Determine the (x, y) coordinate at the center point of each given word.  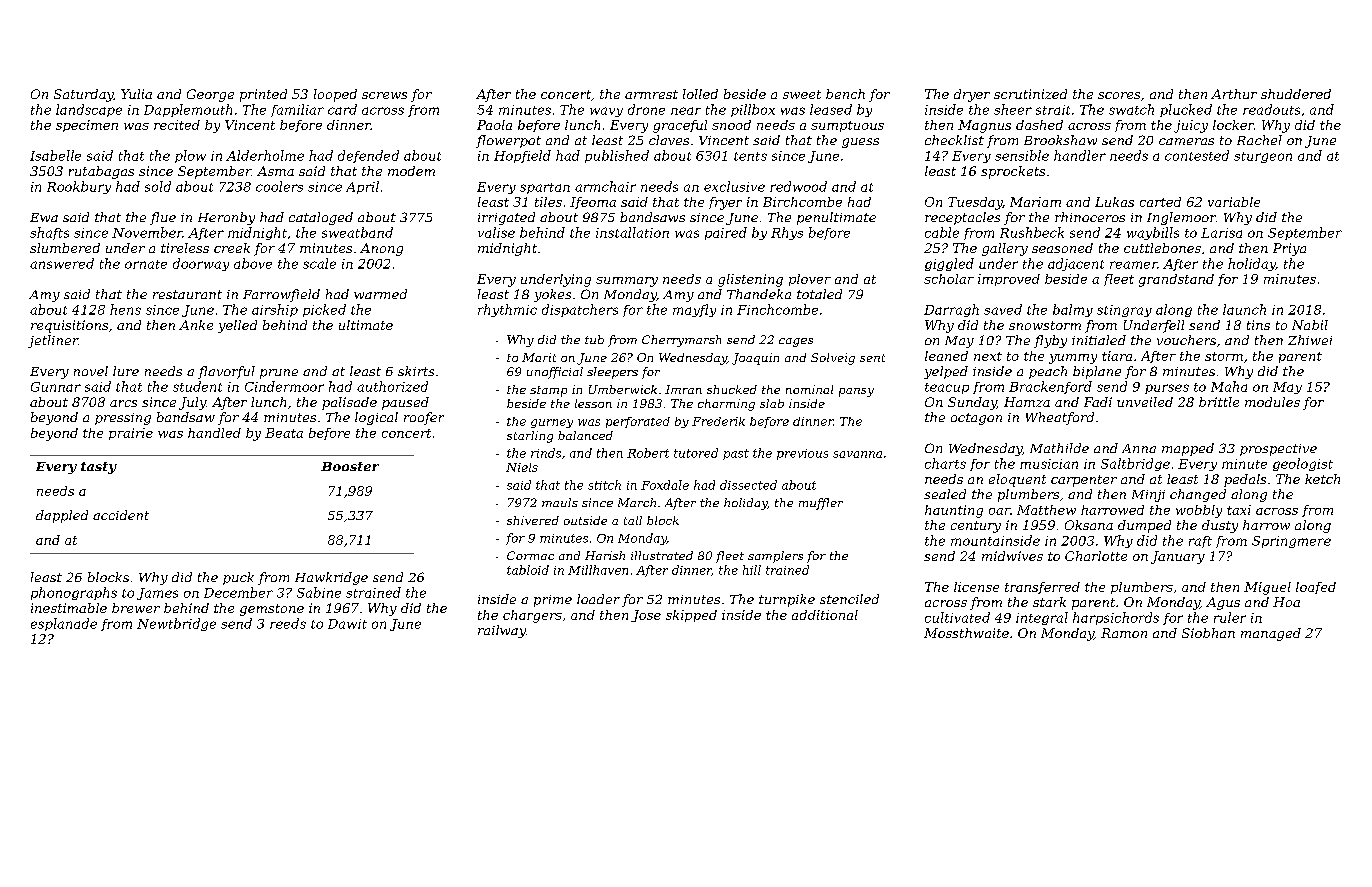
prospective (1278, 450)
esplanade (64, 624)
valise (496, 232)
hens (125, 309)
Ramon (1124, 633)
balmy (1073, 310)
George (210, 95)
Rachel (1259, 140)
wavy (606, 112)
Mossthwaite (966, 633)
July (192, 403)
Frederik (718, 421)
